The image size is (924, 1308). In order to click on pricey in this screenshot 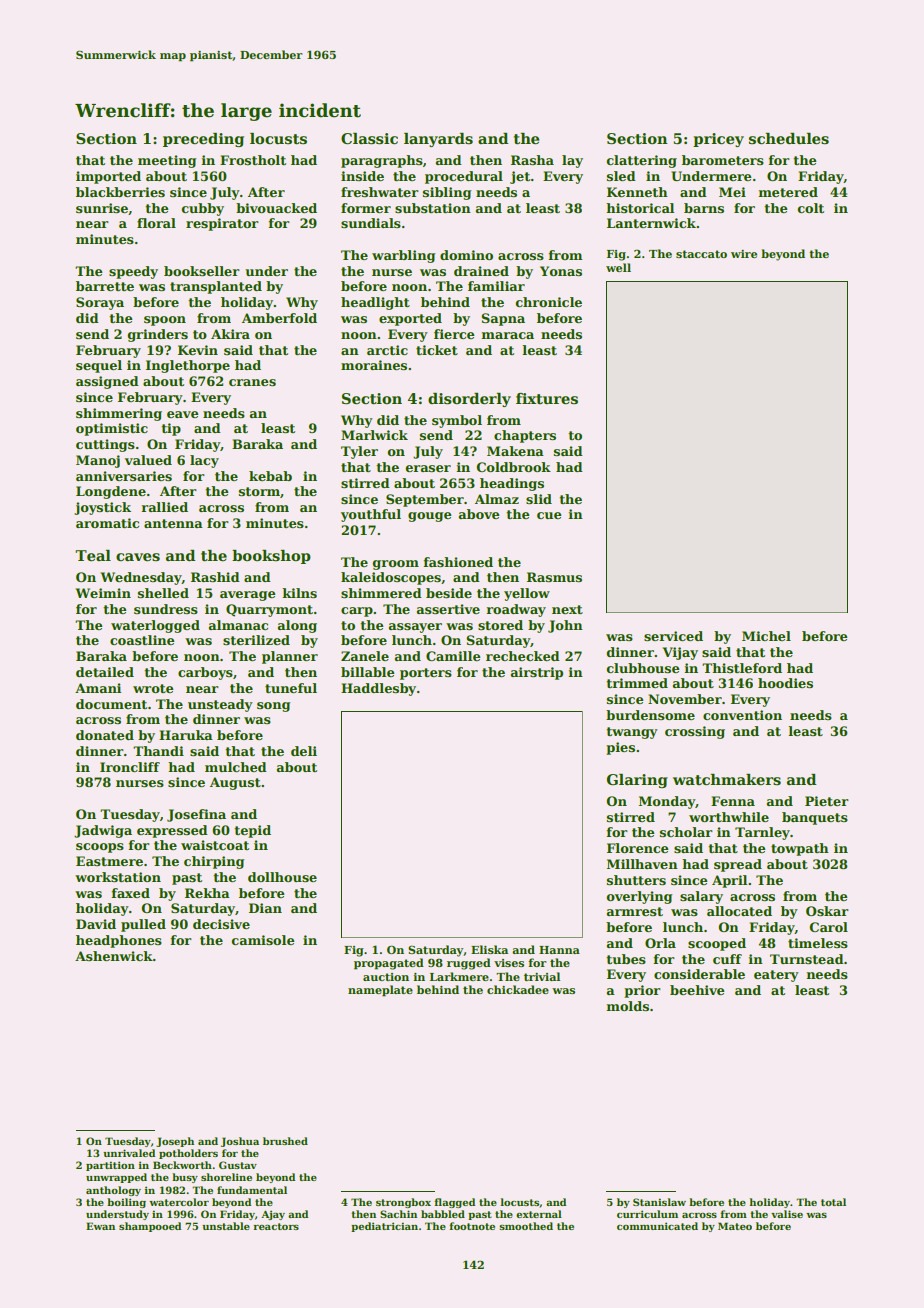, I will do `click(718, 140)`.
